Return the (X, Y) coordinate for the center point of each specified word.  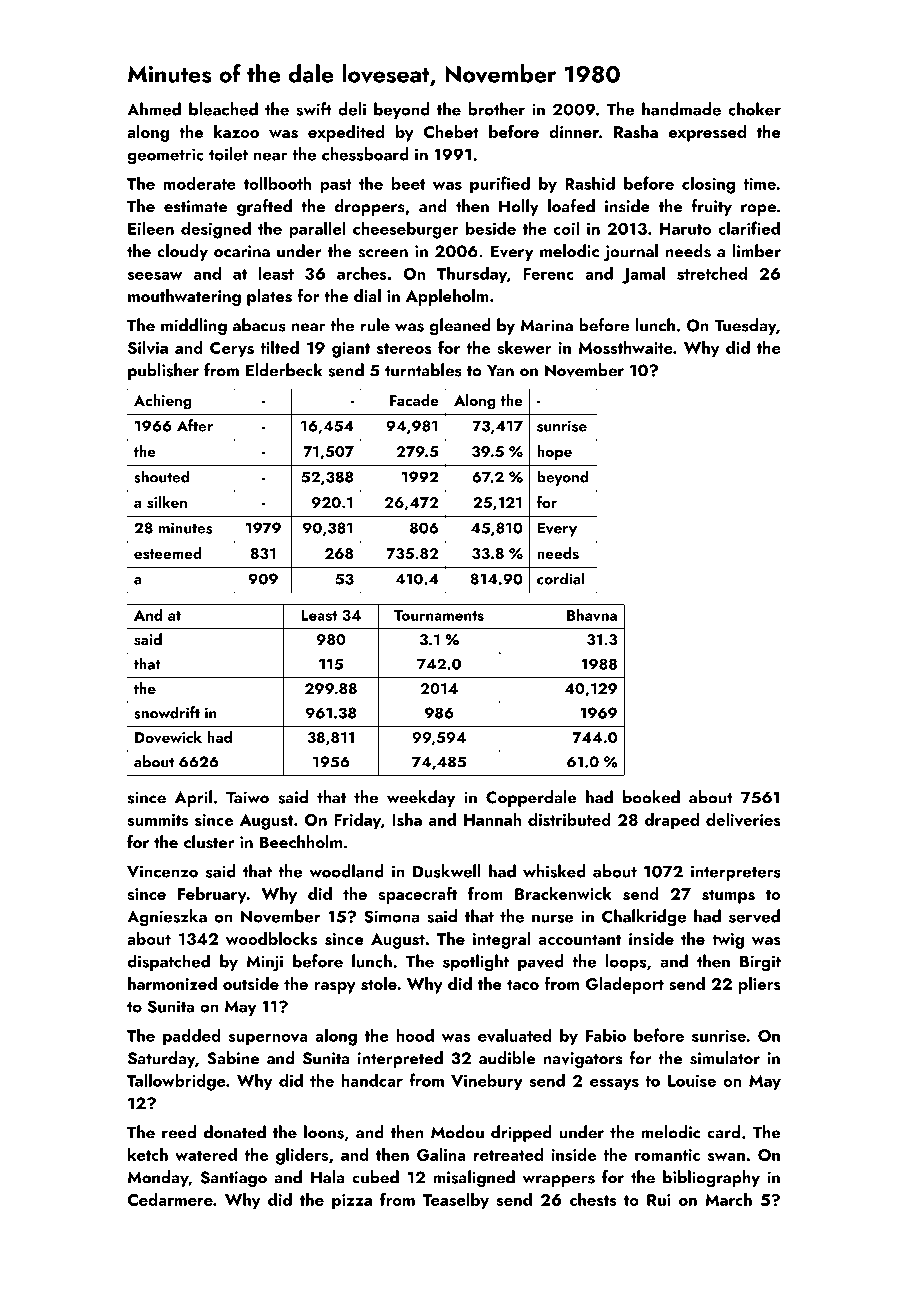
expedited (346, 133)
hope (554, 452)
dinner (574, 131)
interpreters (736, 873)
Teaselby (456, 1201)
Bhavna (592, 615)
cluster (209, 842)
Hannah (492, 819)
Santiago (234, 1179)
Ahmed (154, 109)
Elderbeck (284, 370)
